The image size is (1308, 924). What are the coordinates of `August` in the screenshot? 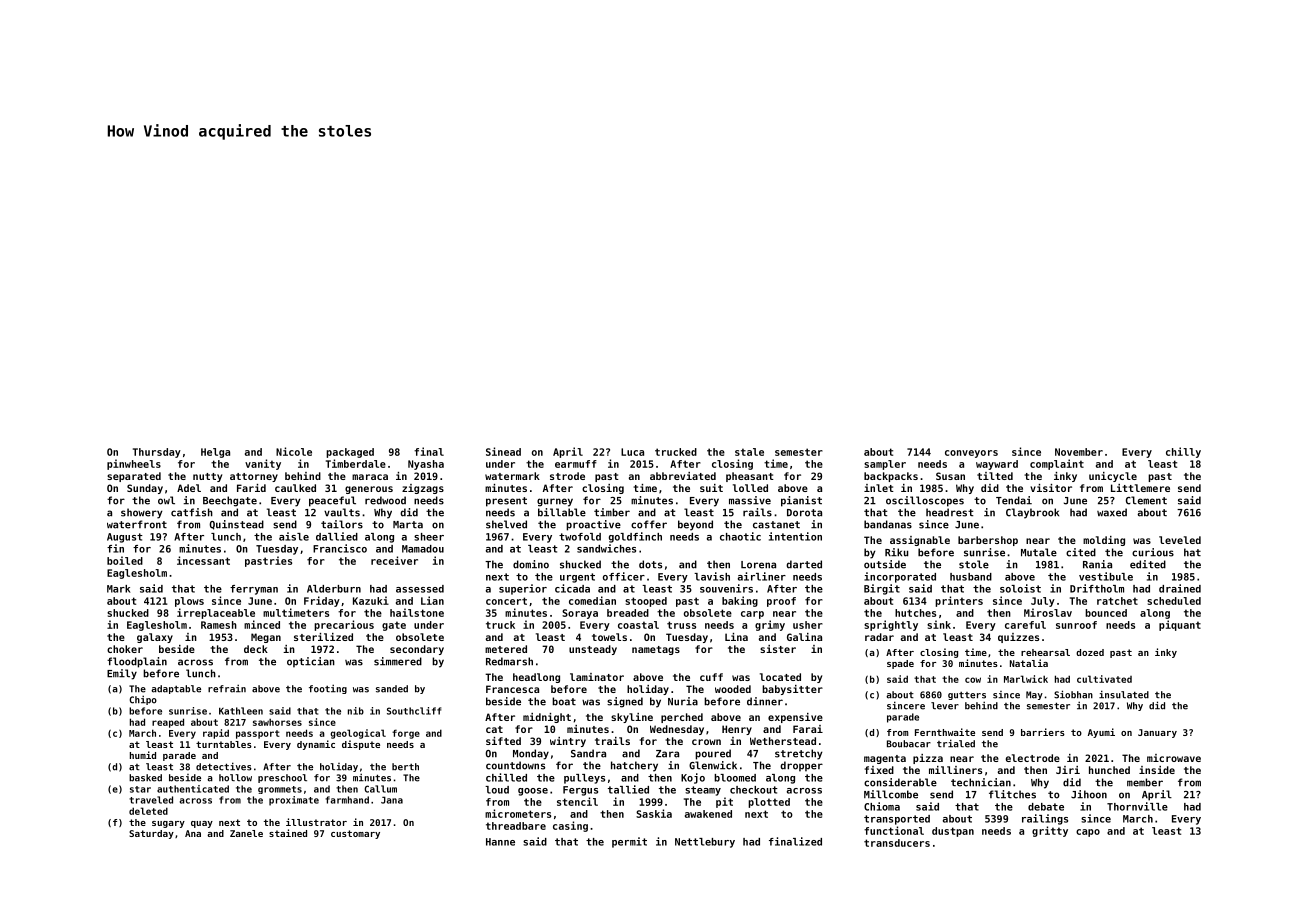 It's located at (125, 538).
